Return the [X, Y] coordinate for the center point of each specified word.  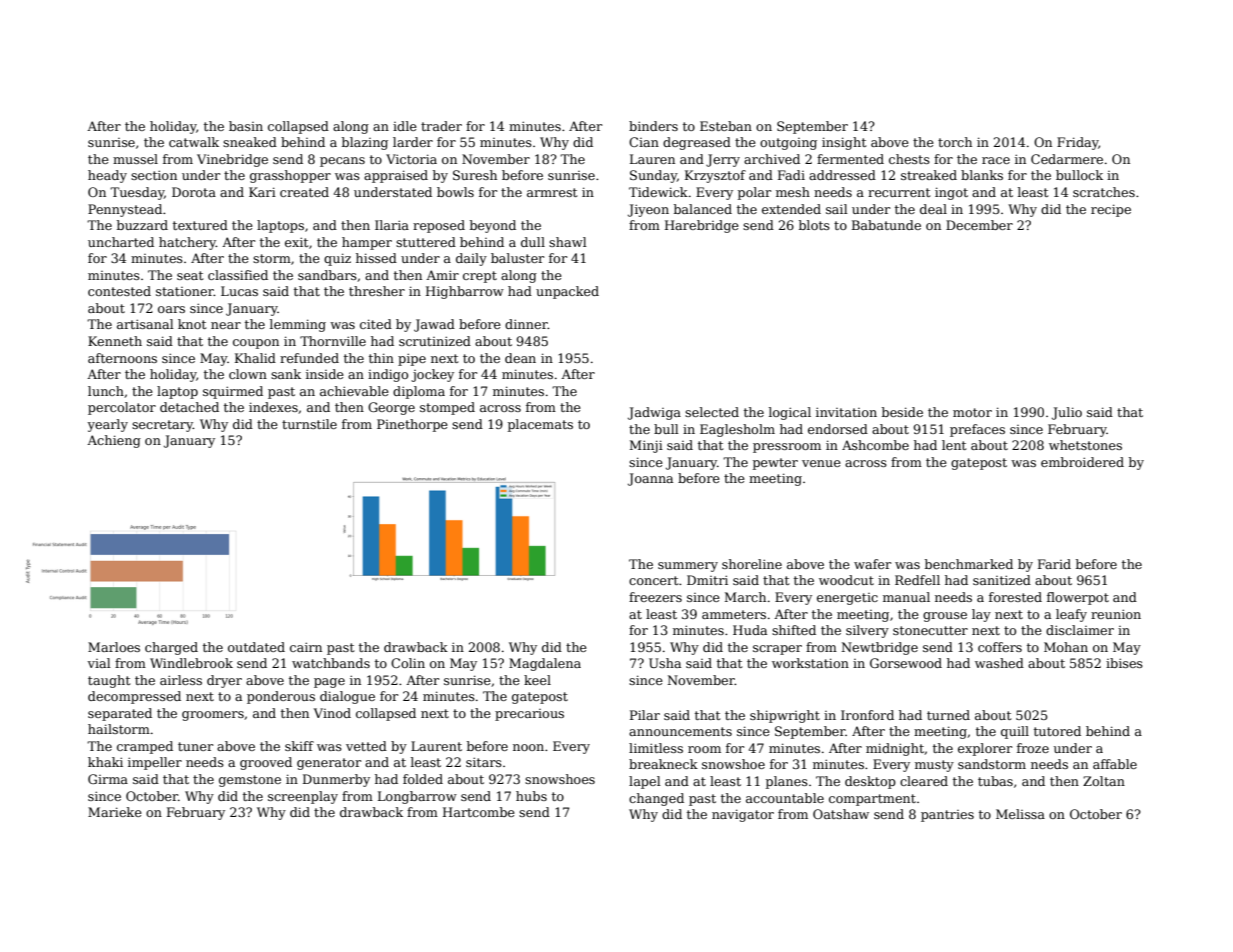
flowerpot [1078, 598]
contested [119, 291]
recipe [1111, 210]
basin [246, 126]
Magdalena [545, 664]
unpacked [567, 292]
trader [441, 126]
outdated [256, 647]
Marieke [115, 812]
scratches [1104, 192]
